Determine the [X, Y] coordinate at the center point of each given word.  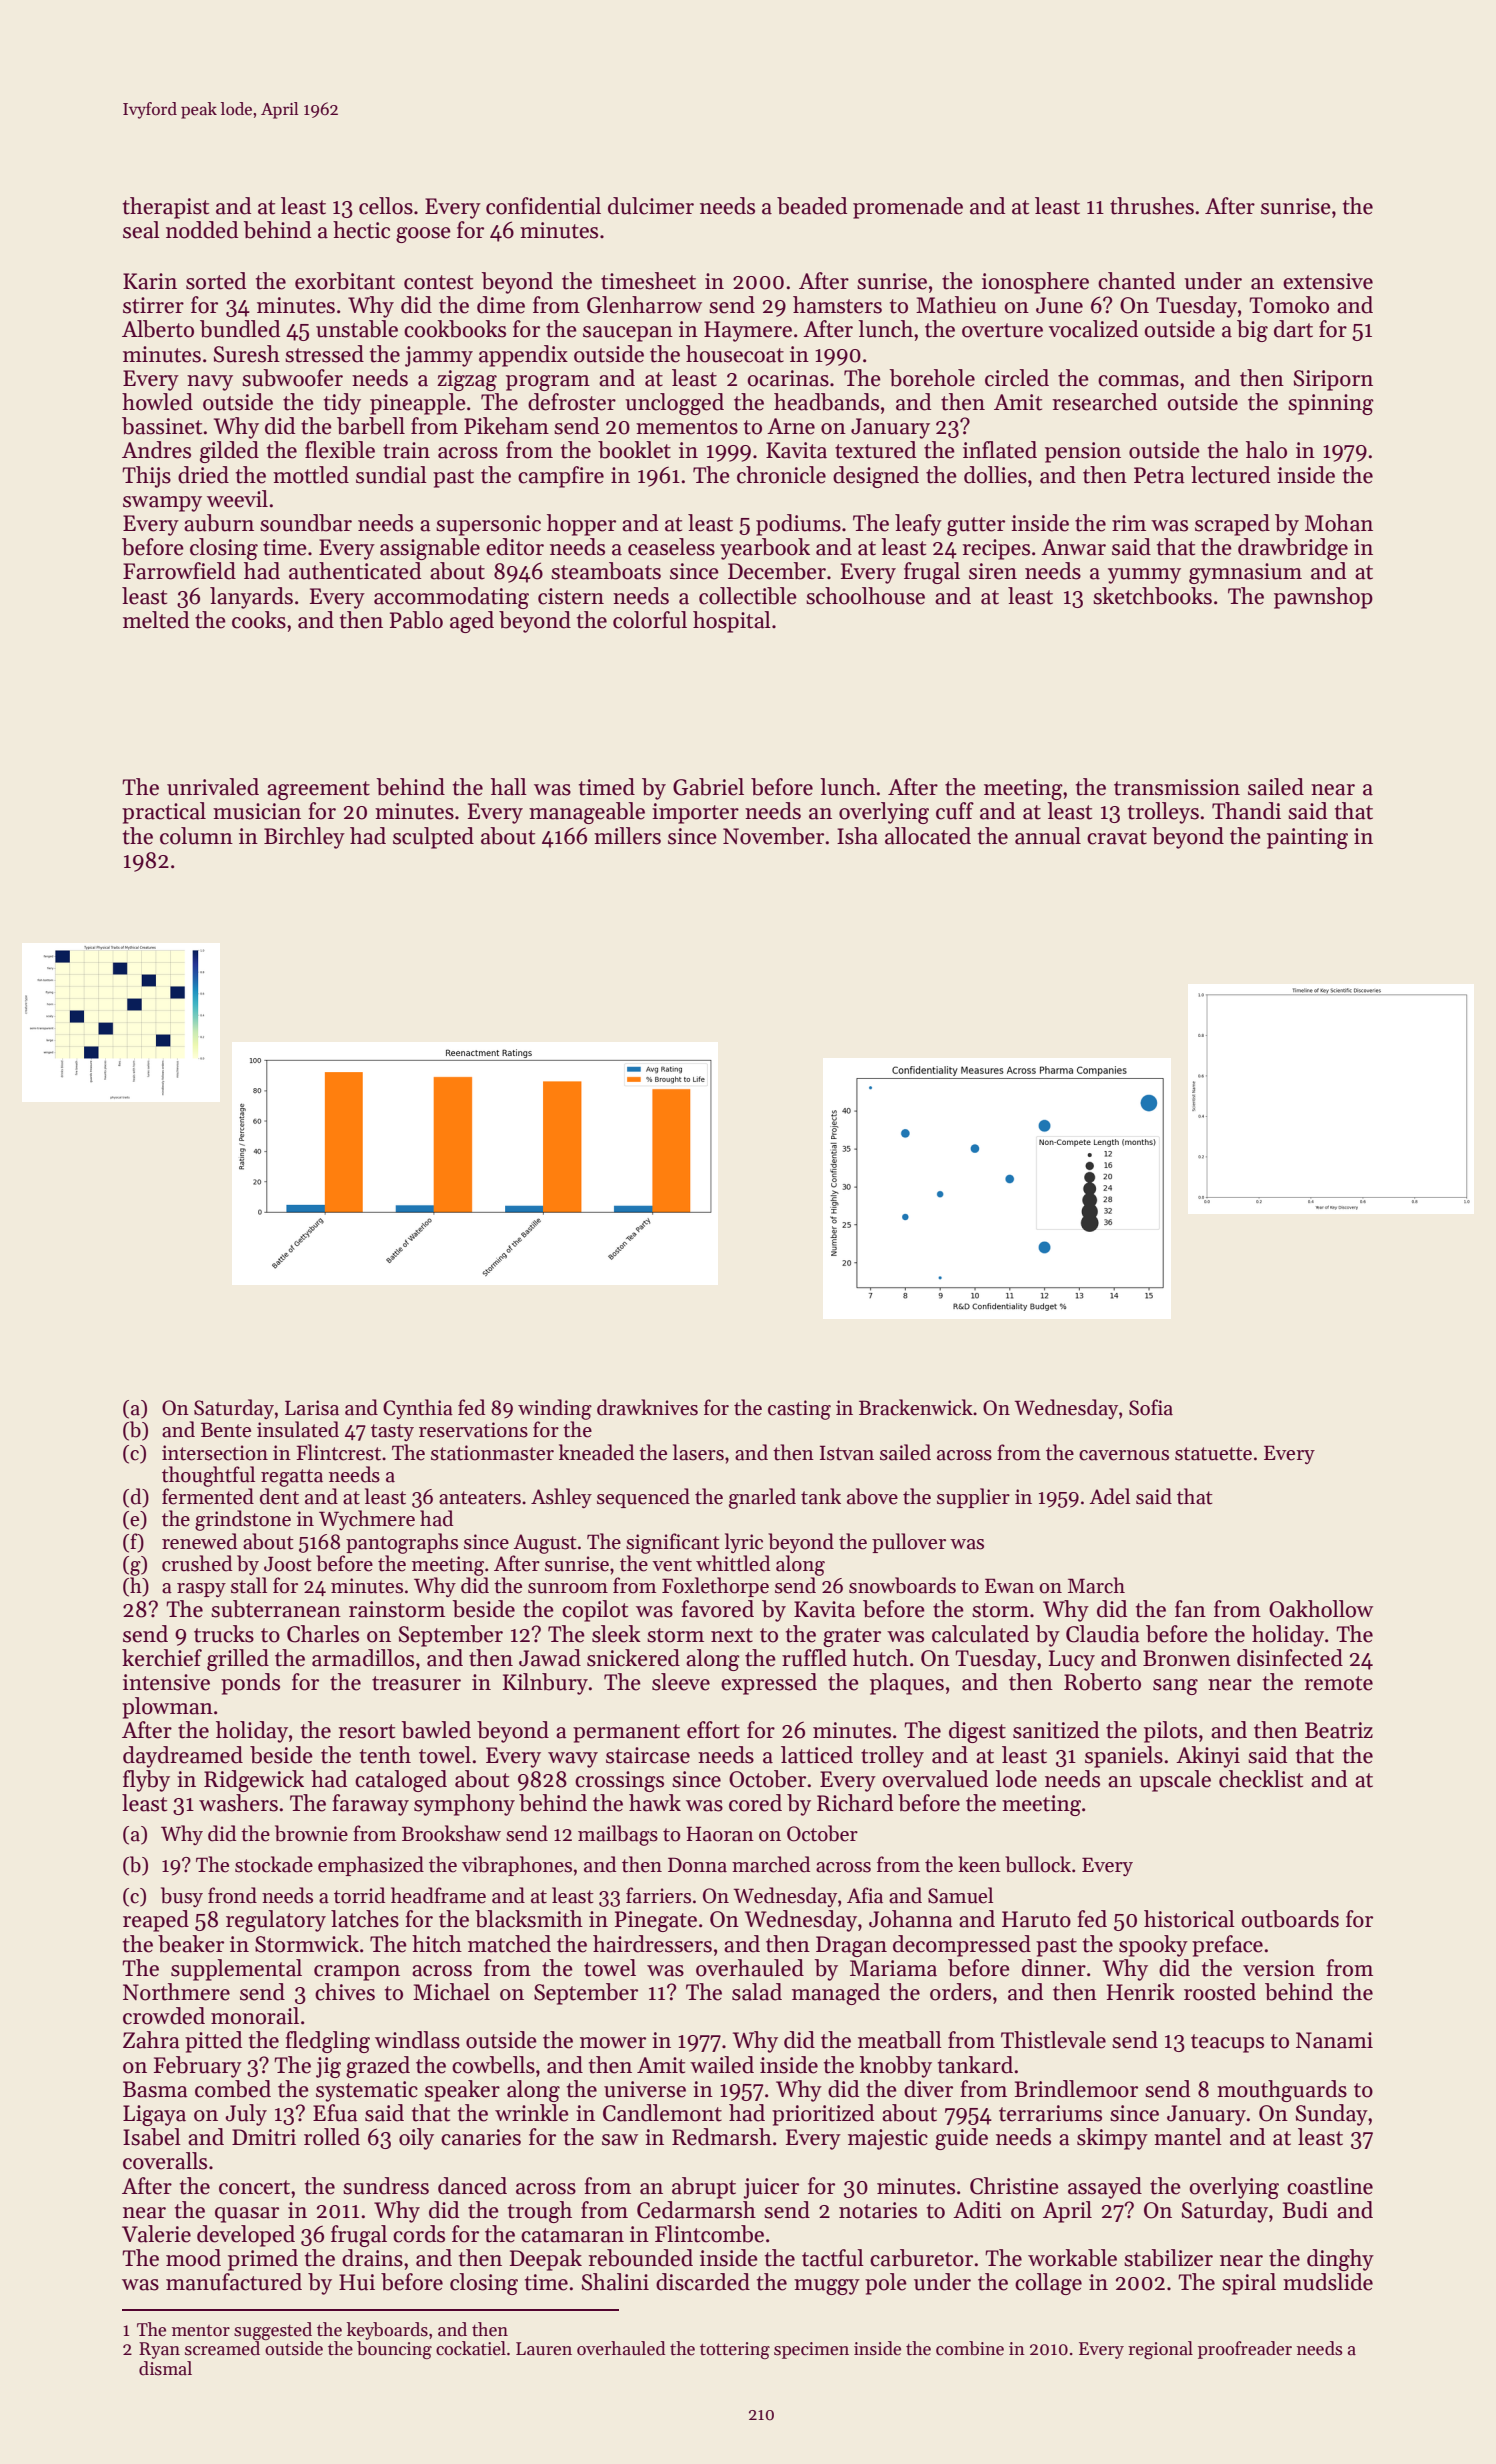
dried [203, 475]
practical [164, 813]
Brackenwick [916, 1407]
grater [852, 1637]
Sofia [1151, 1407]
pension [1083, 452]
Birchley [304, 838]
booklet [634, 450]
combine [970, 2348]
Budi [1305, 2210]
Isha [857, 836]
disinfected [1290, 1658]
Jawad [550, 1658]
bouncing [394, 2350]
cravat [1117, 837]
